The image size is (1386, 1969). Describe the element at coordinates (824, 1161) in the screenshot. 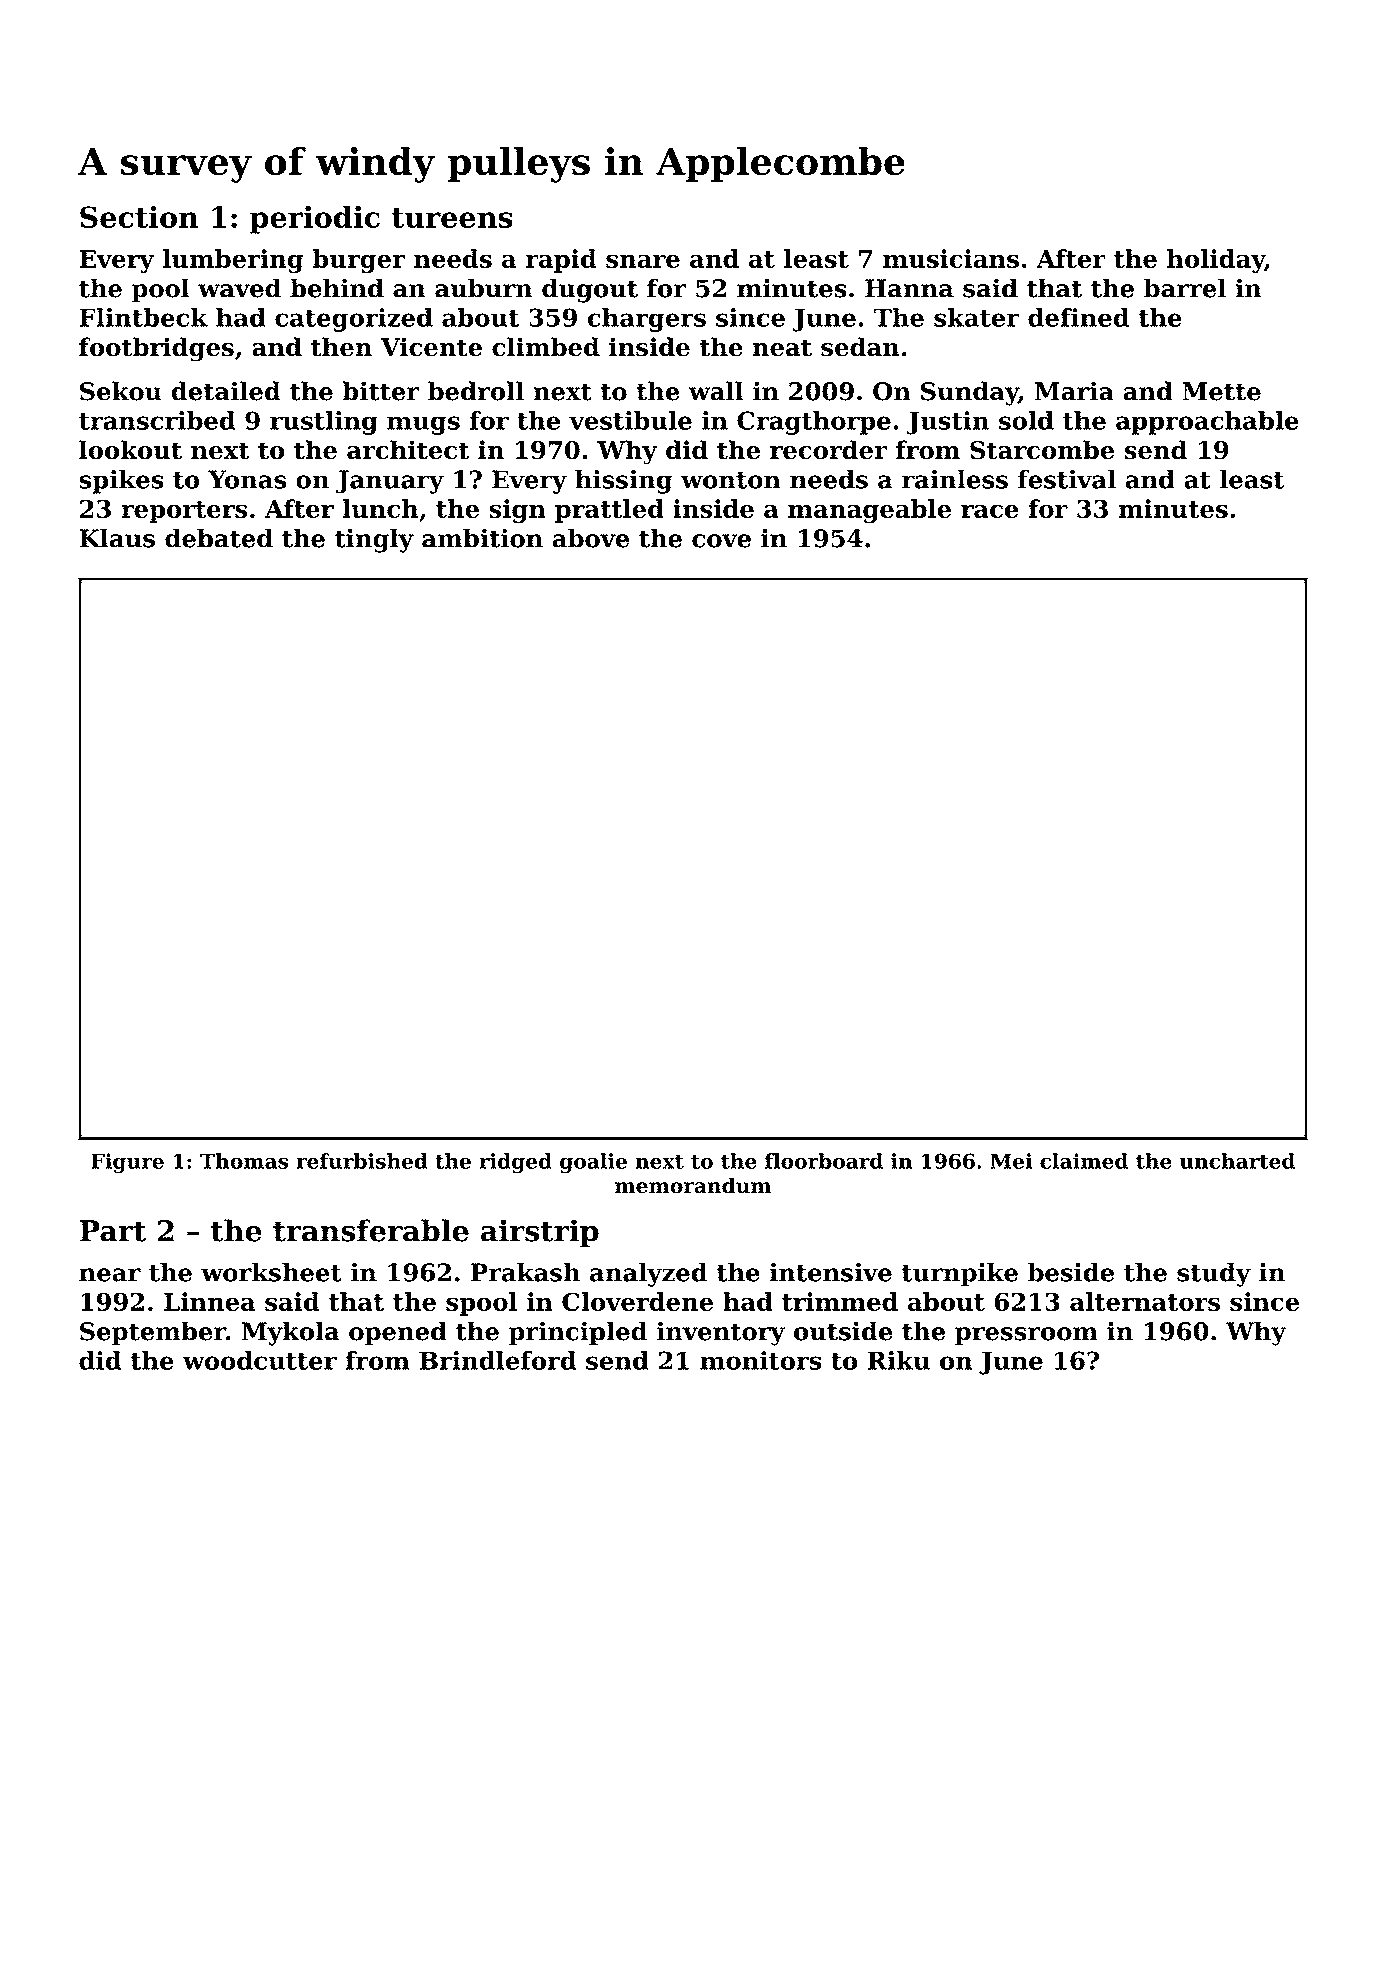

I see `floorboard` at that location.
